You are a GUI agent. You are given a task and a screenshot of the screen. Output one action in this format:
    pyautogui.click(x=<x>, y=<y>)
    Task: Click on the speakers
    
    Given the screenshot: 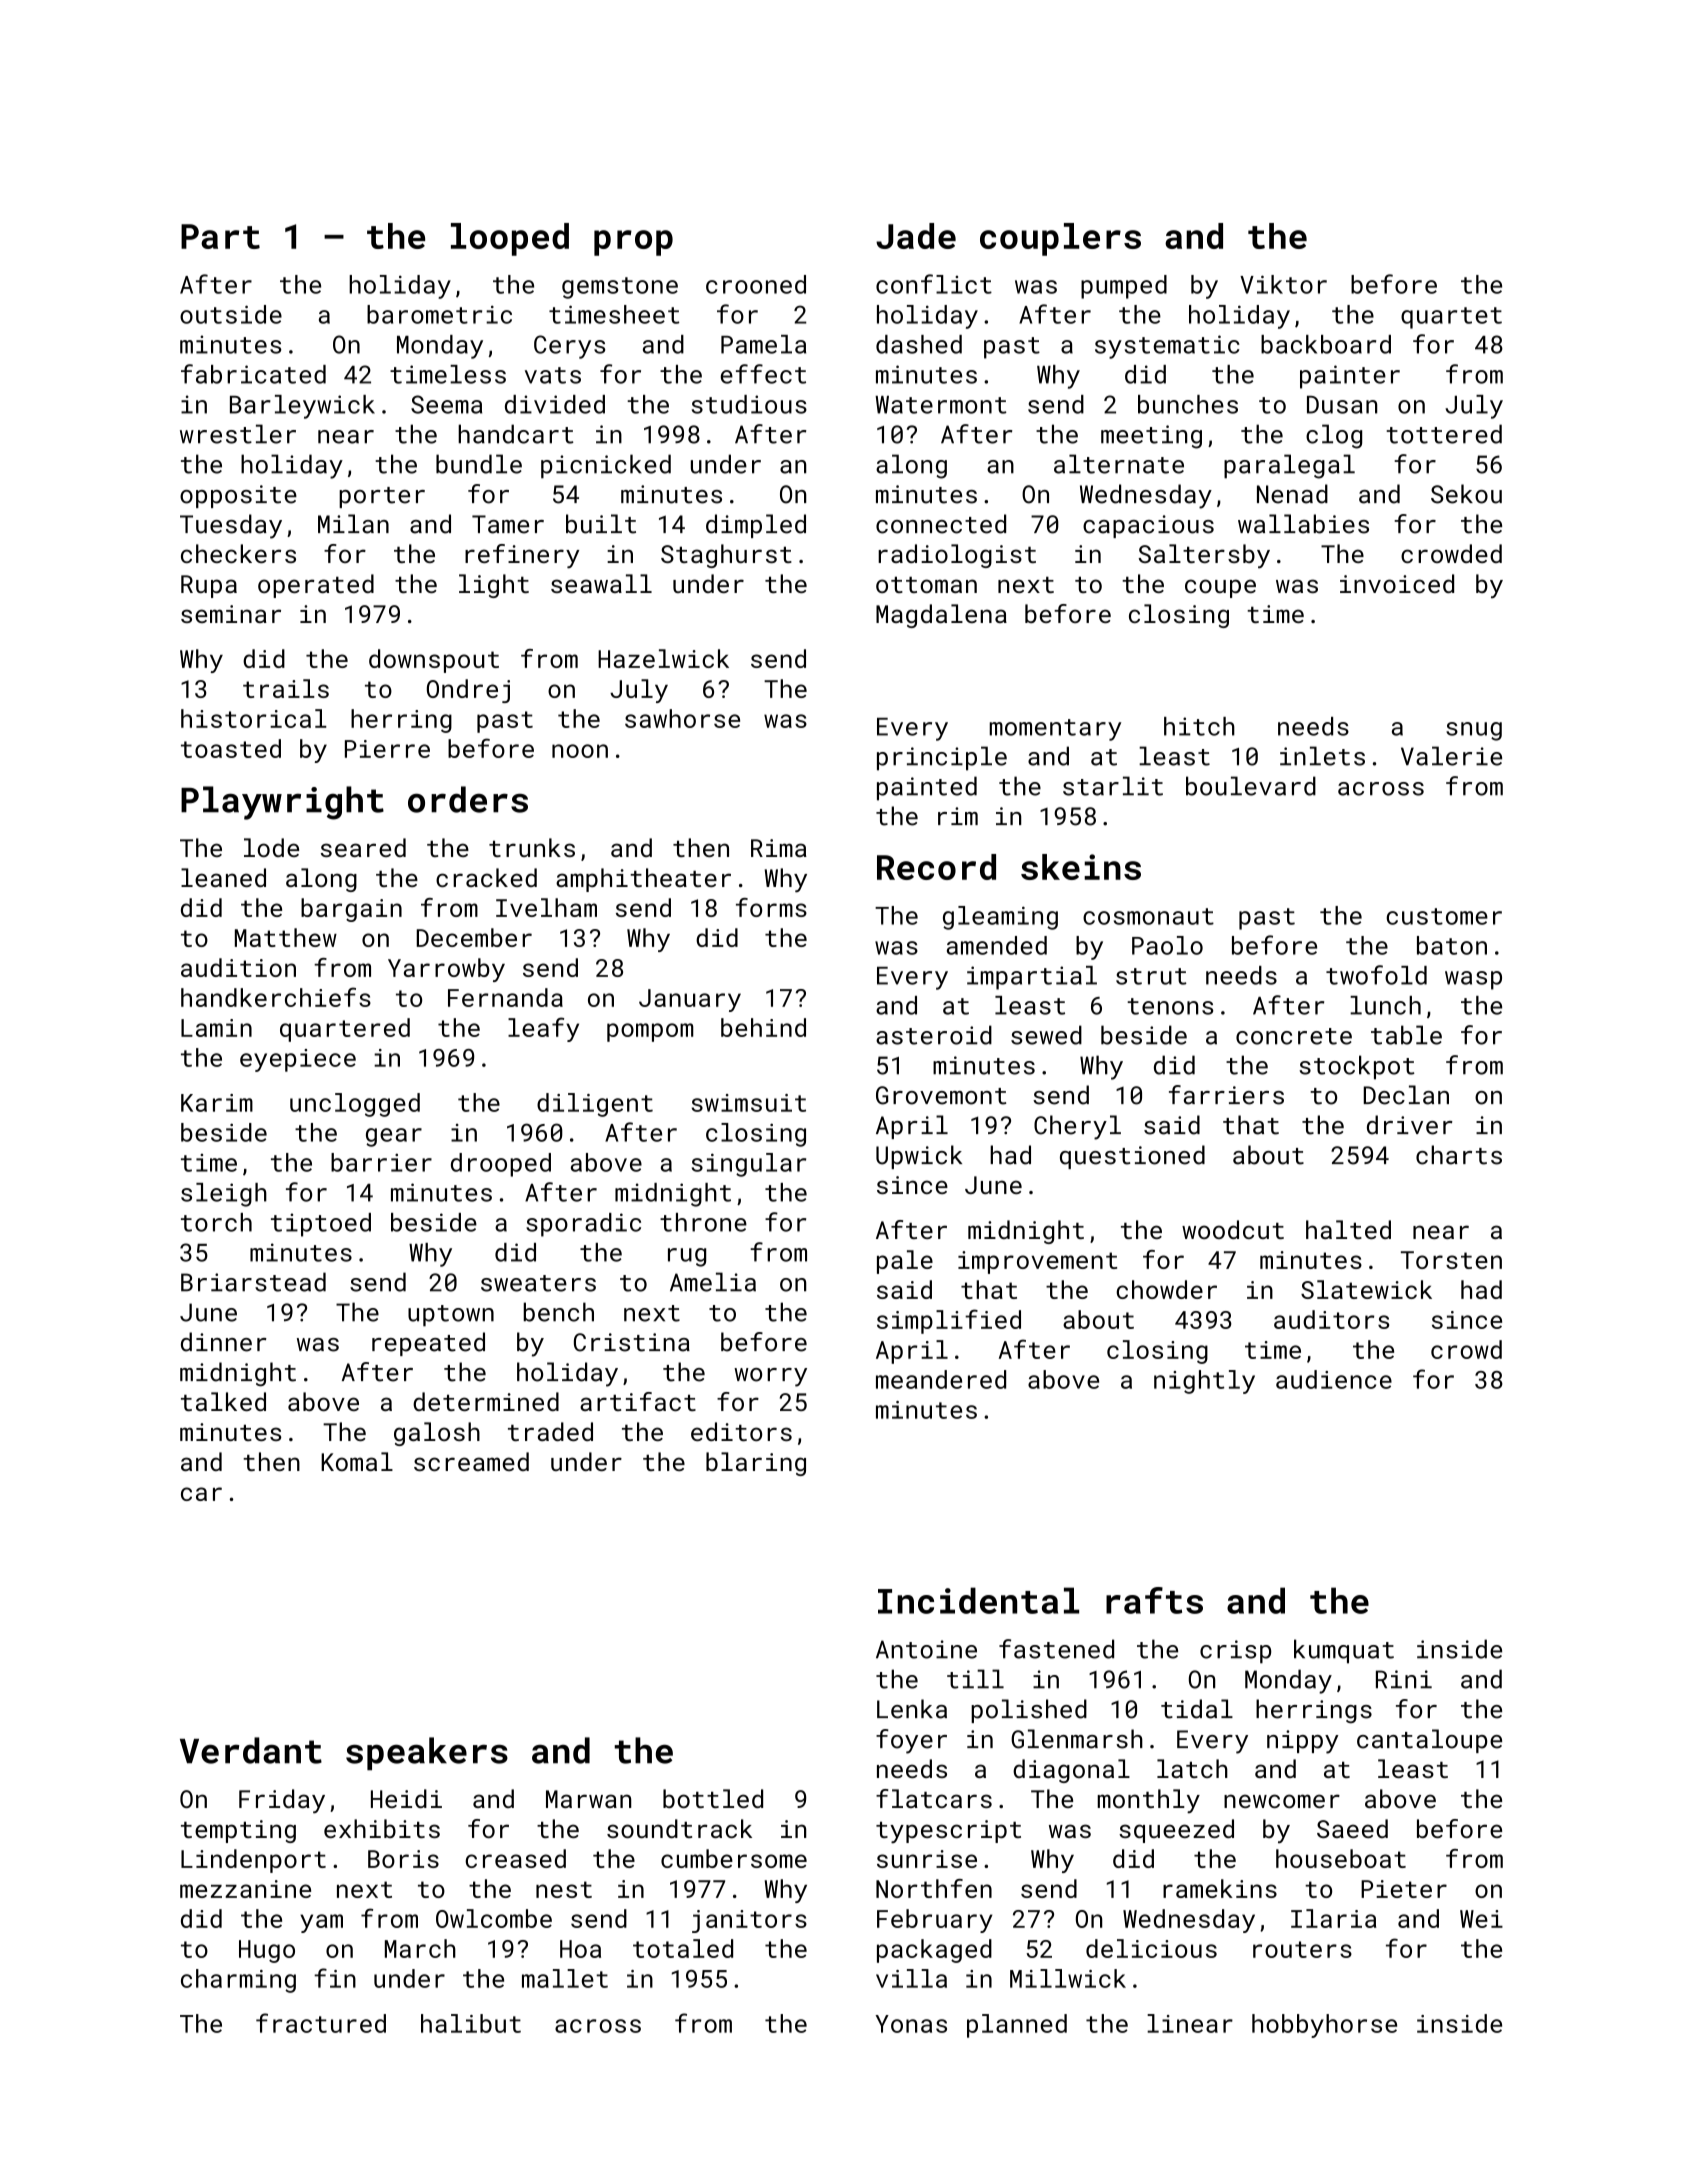 What is the action you would take?
    pyautogui.click(x=427, y=1753)
